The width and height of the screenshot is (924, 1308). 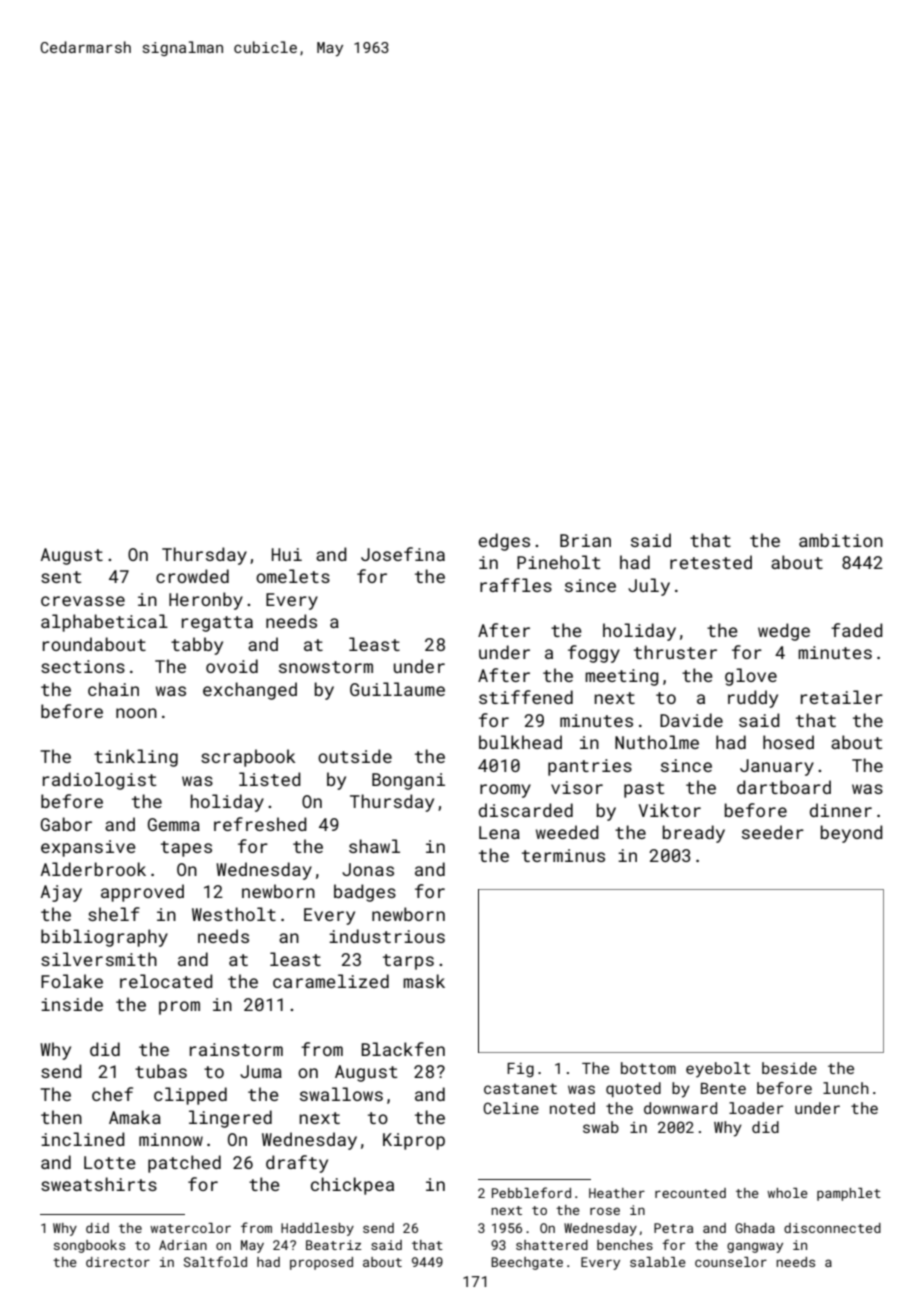 I want to click on bottom, so click(x=648, y=1068).
